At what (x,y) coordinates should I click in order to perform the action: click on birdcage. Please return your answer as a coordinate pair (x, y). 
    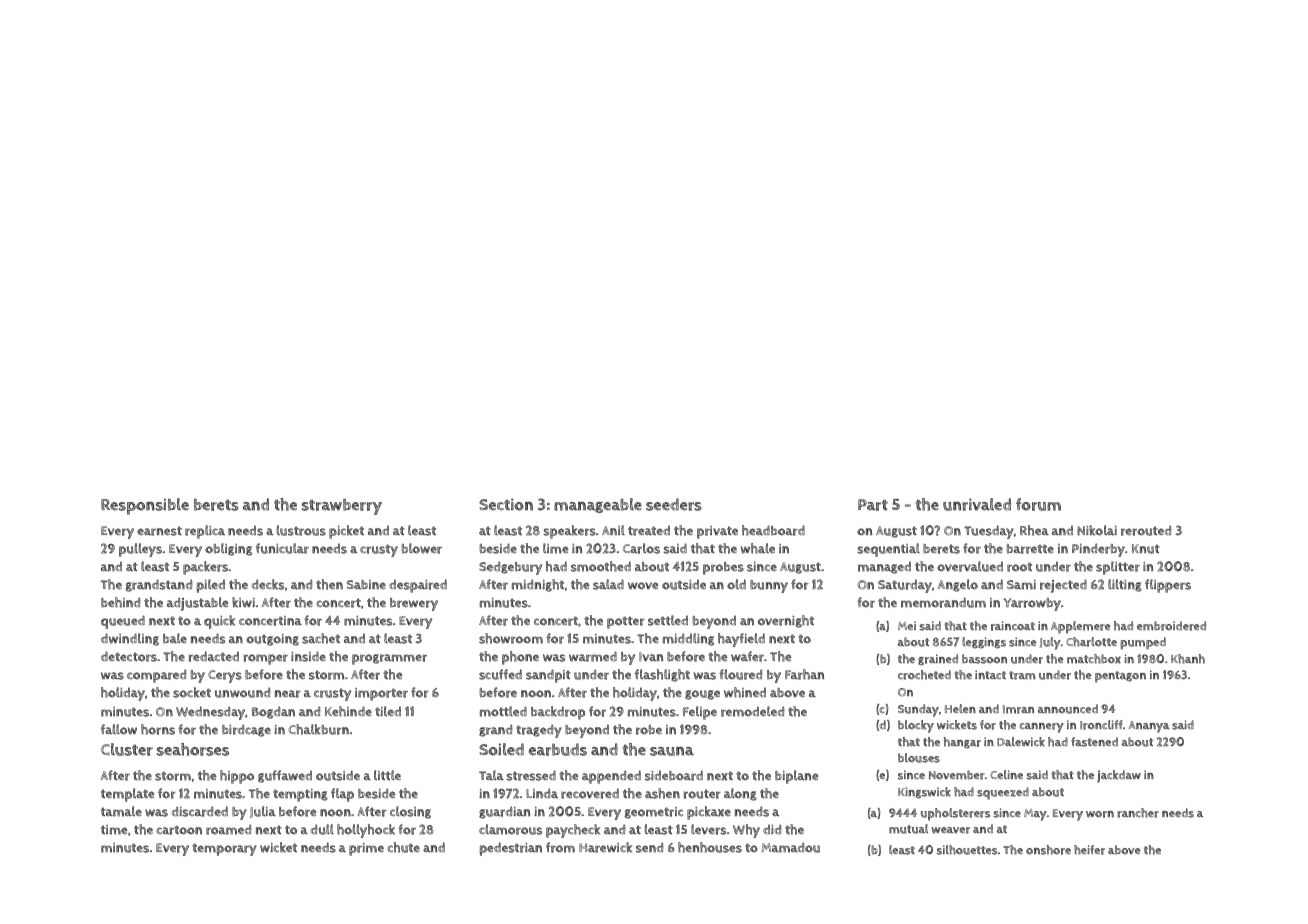
    Looking at the image, I should click on (246, 730).
